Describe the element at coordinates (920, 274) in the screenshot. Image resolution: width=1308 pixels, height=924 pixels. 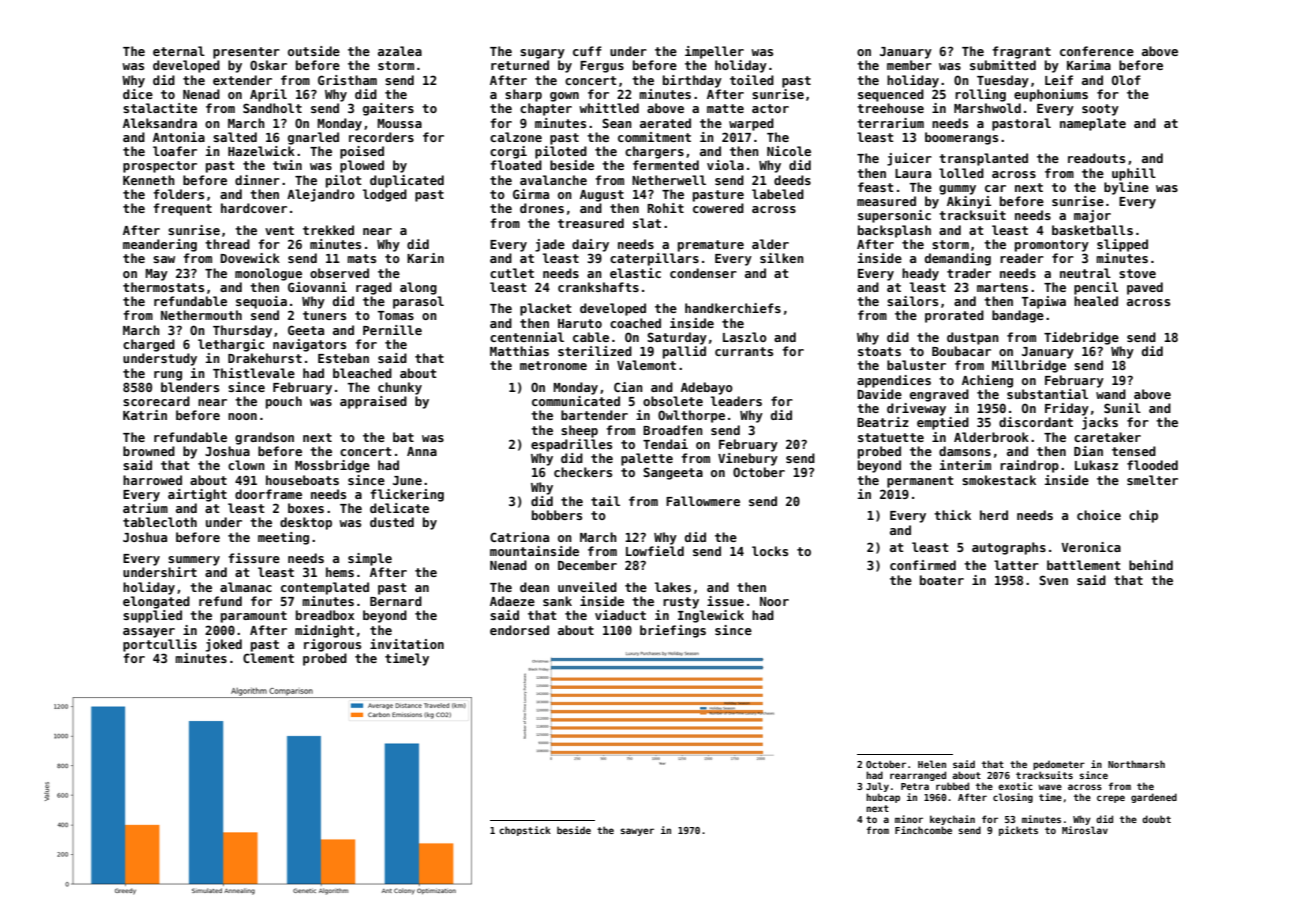
I see `heady` at that location.
